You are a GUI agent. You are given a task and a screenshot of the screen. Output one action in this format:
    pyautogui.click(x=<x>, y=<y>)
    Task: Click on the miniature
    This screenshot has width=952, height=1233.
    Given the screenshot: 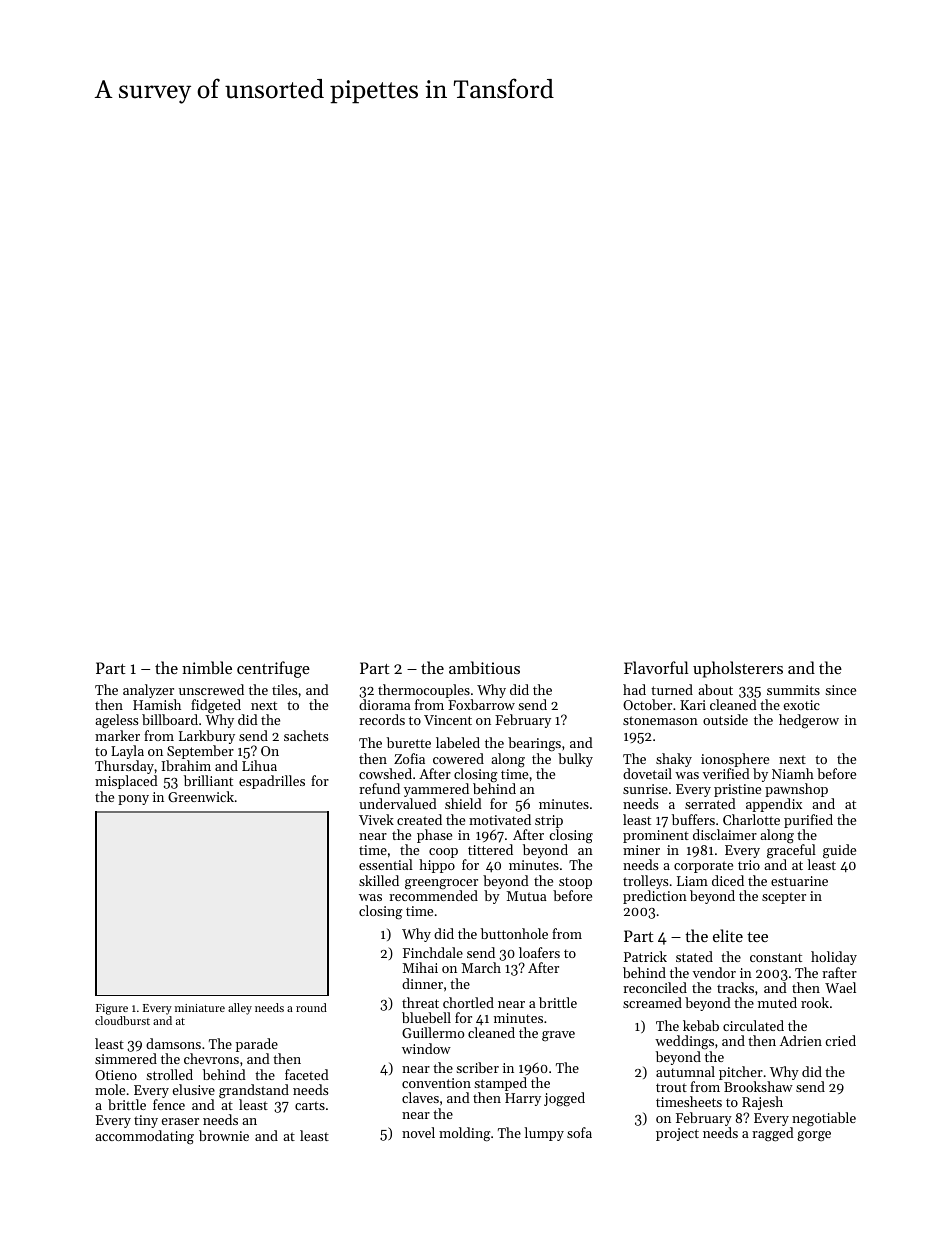 What is the action you would take?
    pyautogui.click(x=200, y=1008)
